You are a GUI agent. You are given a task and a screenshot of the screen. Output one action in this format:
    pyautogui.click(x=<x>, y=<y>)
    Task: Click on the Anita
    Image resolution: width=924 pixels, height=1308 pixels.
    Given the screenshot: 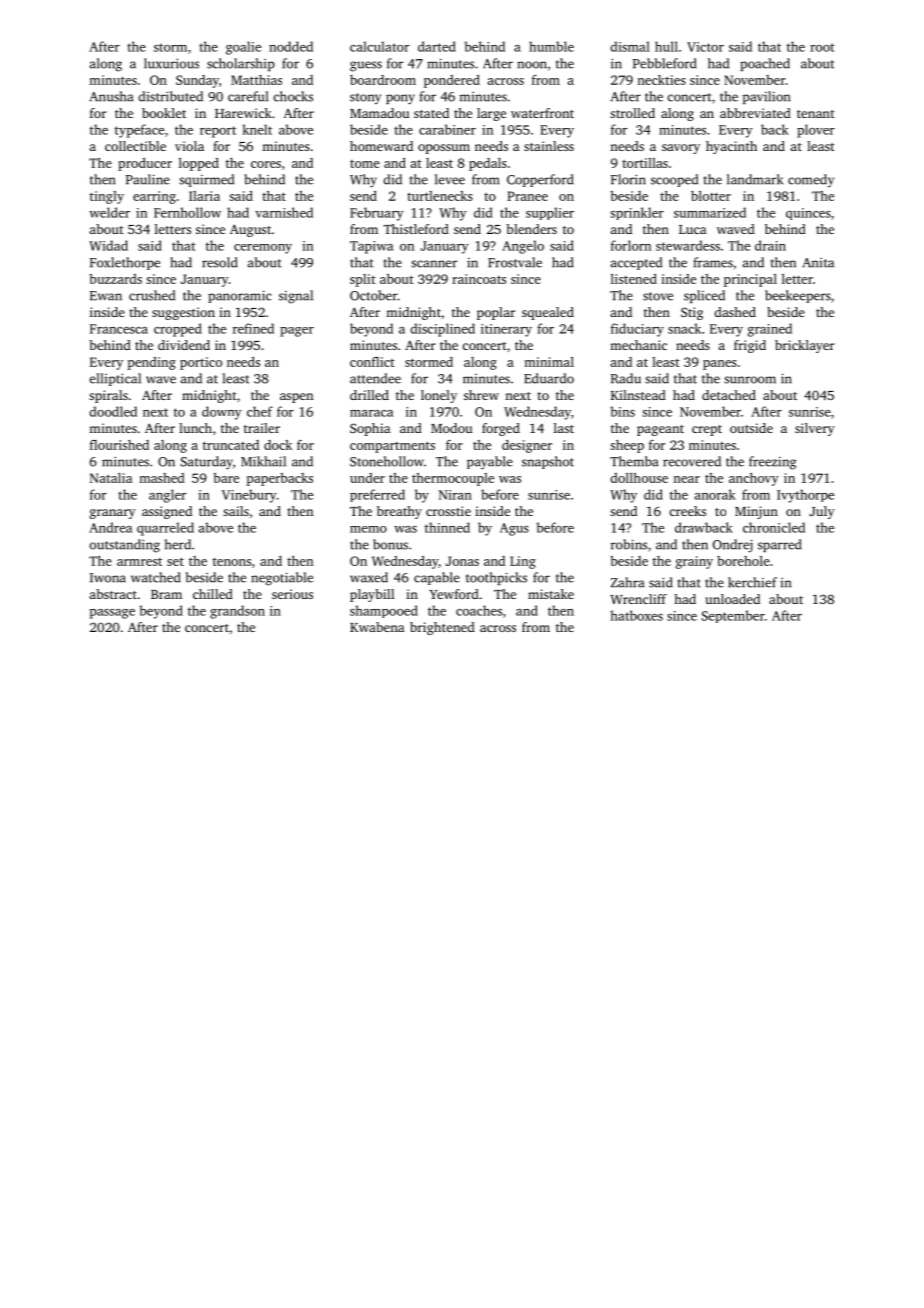 What is the action you would take?
    pyautogui.click(x=818, y=263)
